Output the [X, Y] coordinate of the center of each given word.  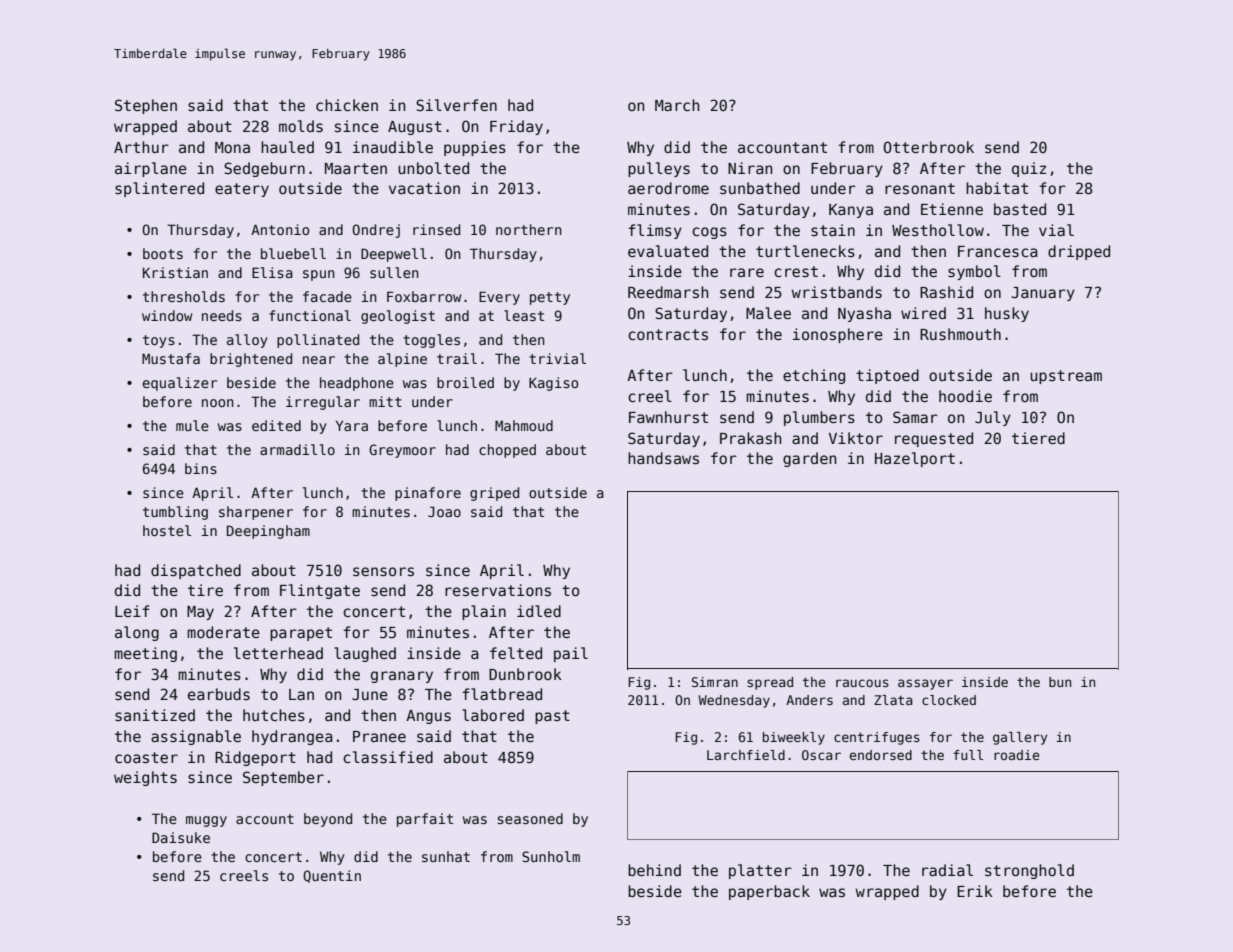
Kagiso [553, 384]
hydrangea [292, 737]
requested [934, 439]
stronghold [1029, 871]
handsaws [663, 458]
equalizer [180, 384]
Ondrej [376, 231]
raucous [862, 683]
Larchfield [746, 755]
